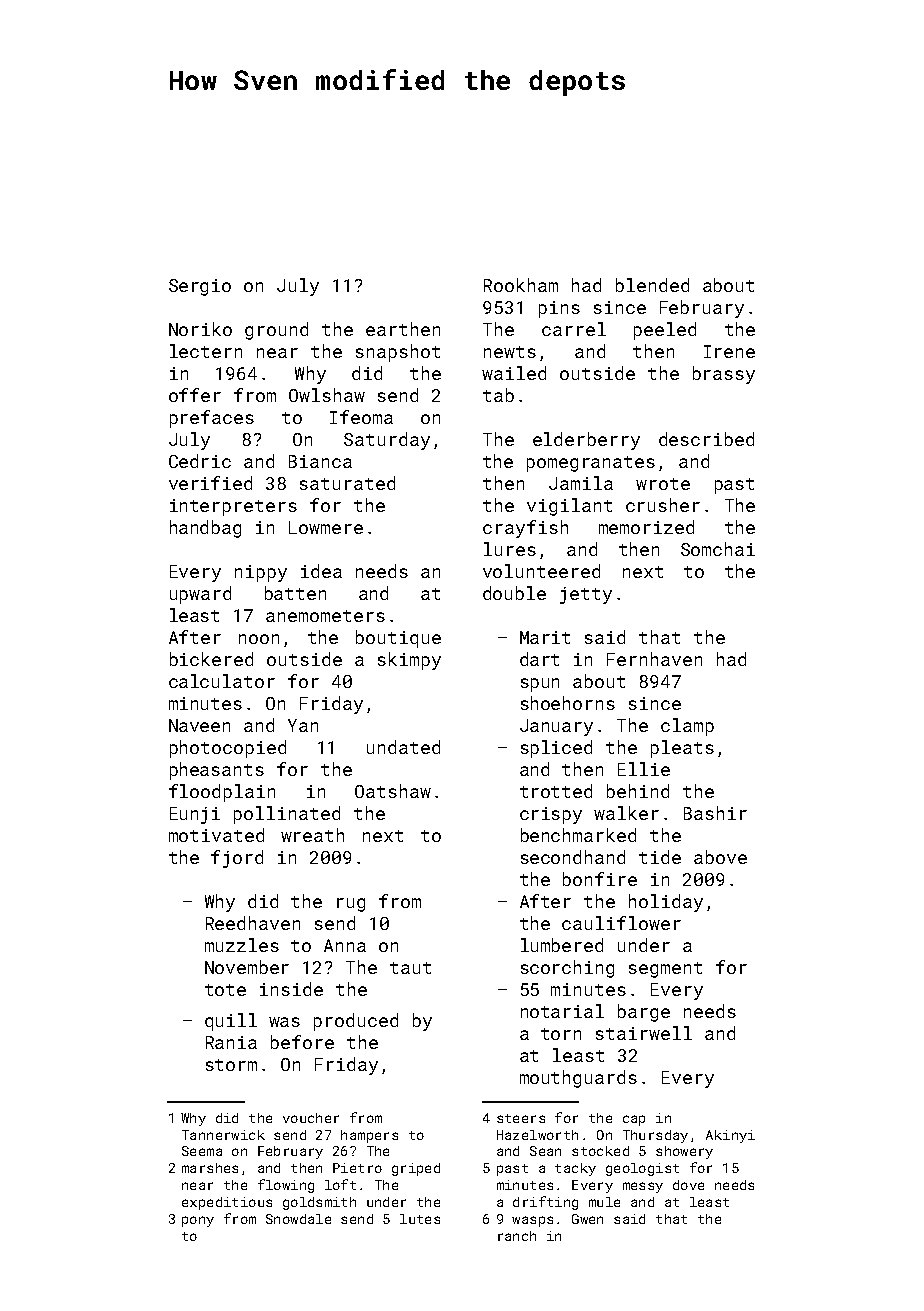 This page has width=924, height=1311. What do you see at coordinates (327, 395) in the page?
I see `Owlshaw` at bounding box center [327, 395].
